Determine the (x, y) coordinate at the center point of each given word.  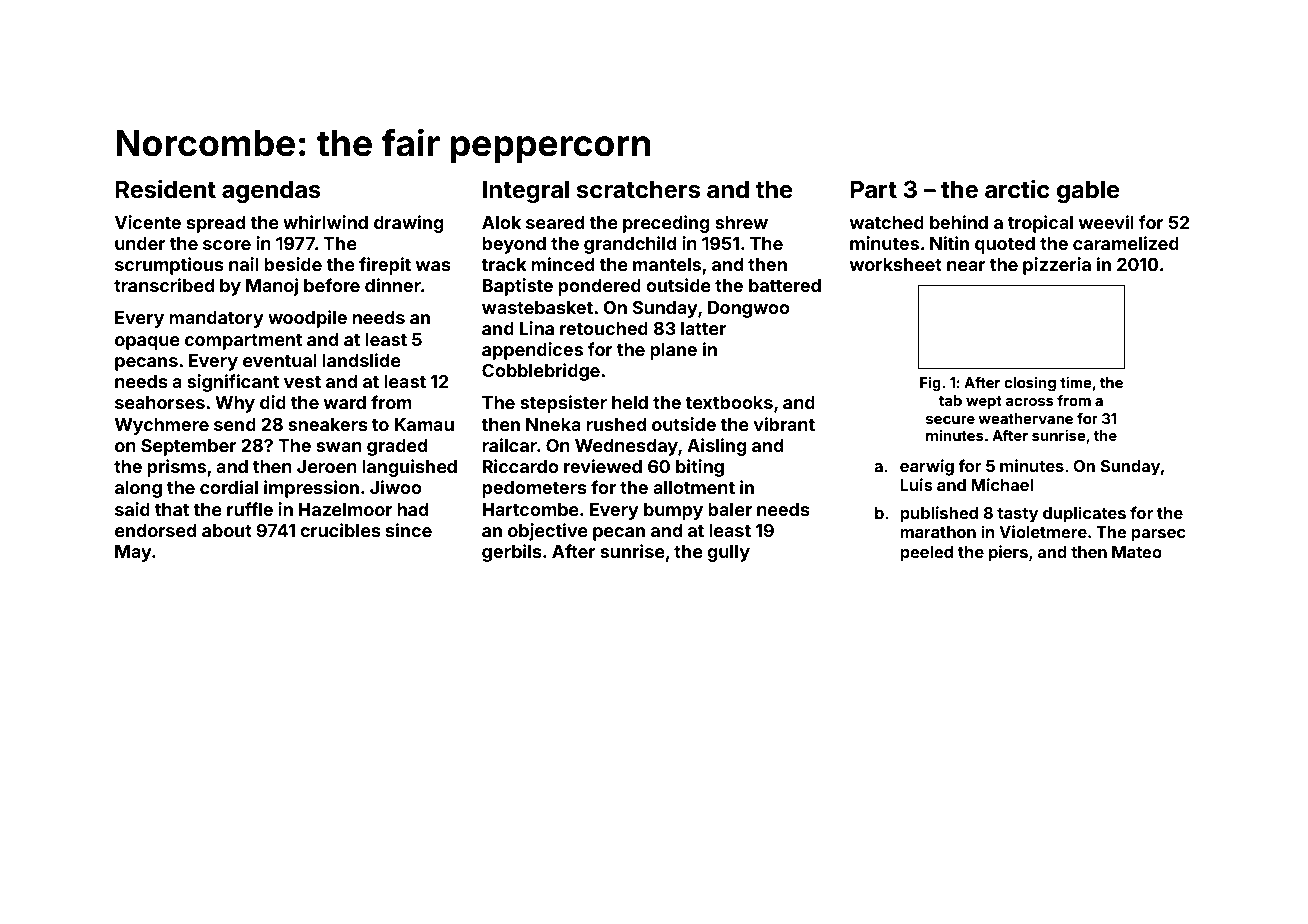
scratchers (638, 189)
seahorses (160, 402)
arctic (1017, 189)
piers (1008, 553)
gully (728, 553)
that (172, 509)
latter (703, 328)
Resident (166, 189)
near (966, 266)
